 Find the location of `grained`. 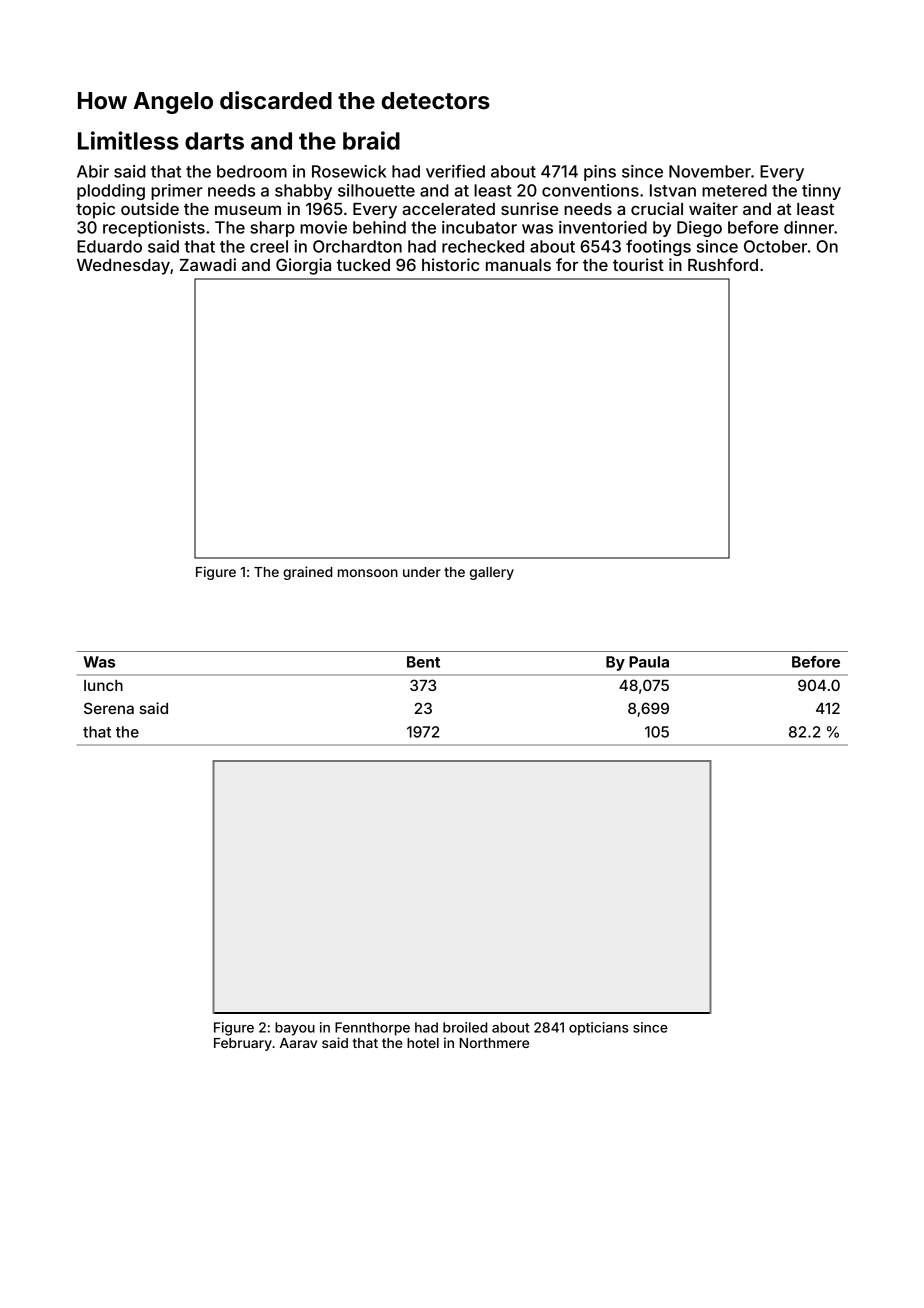

grained is located at coordinates (307, 573).
